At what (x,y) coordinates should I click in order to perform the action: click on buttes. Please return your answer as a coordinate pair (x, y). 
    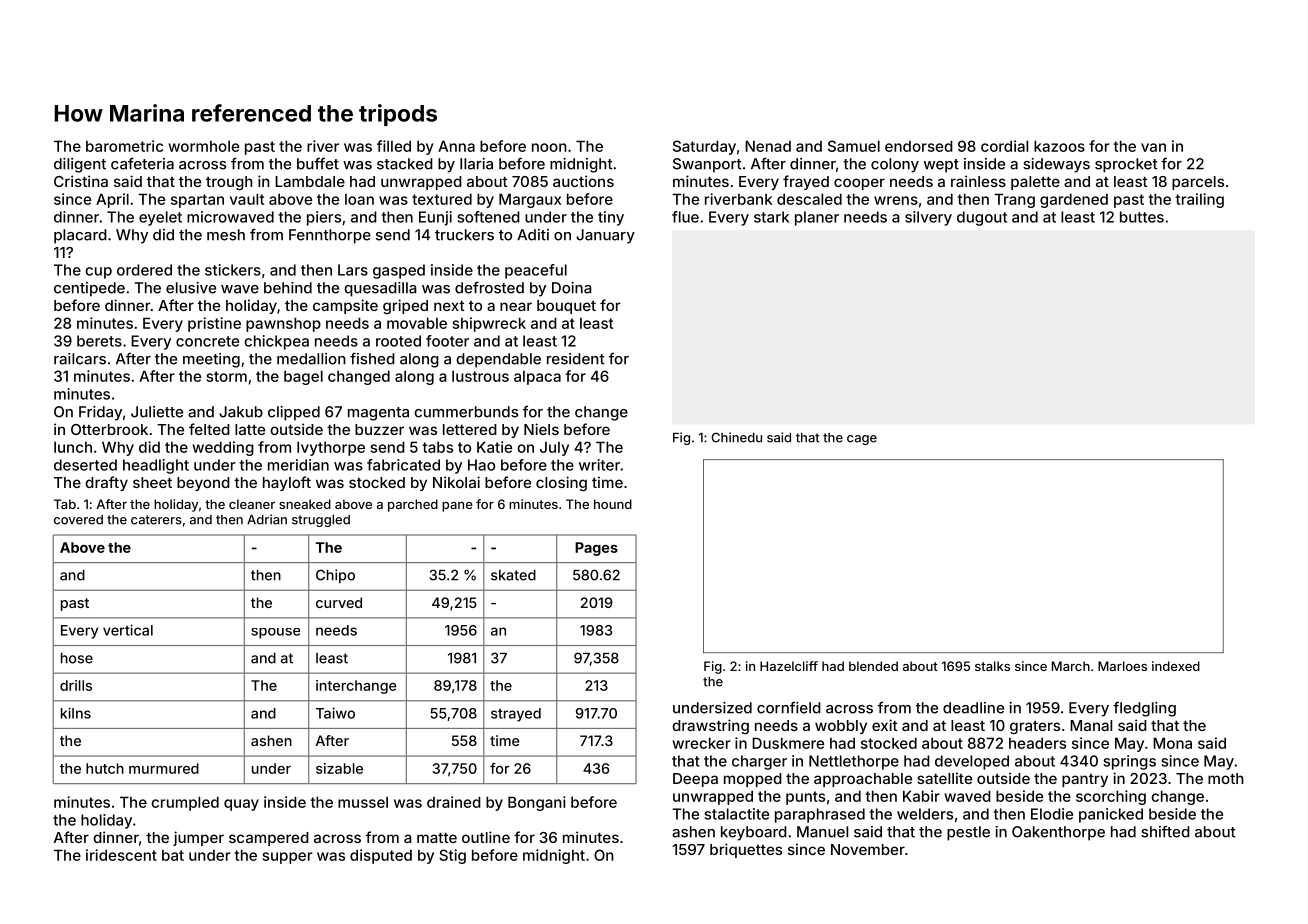
    Looking at the image, I should click on (1142, 217).
